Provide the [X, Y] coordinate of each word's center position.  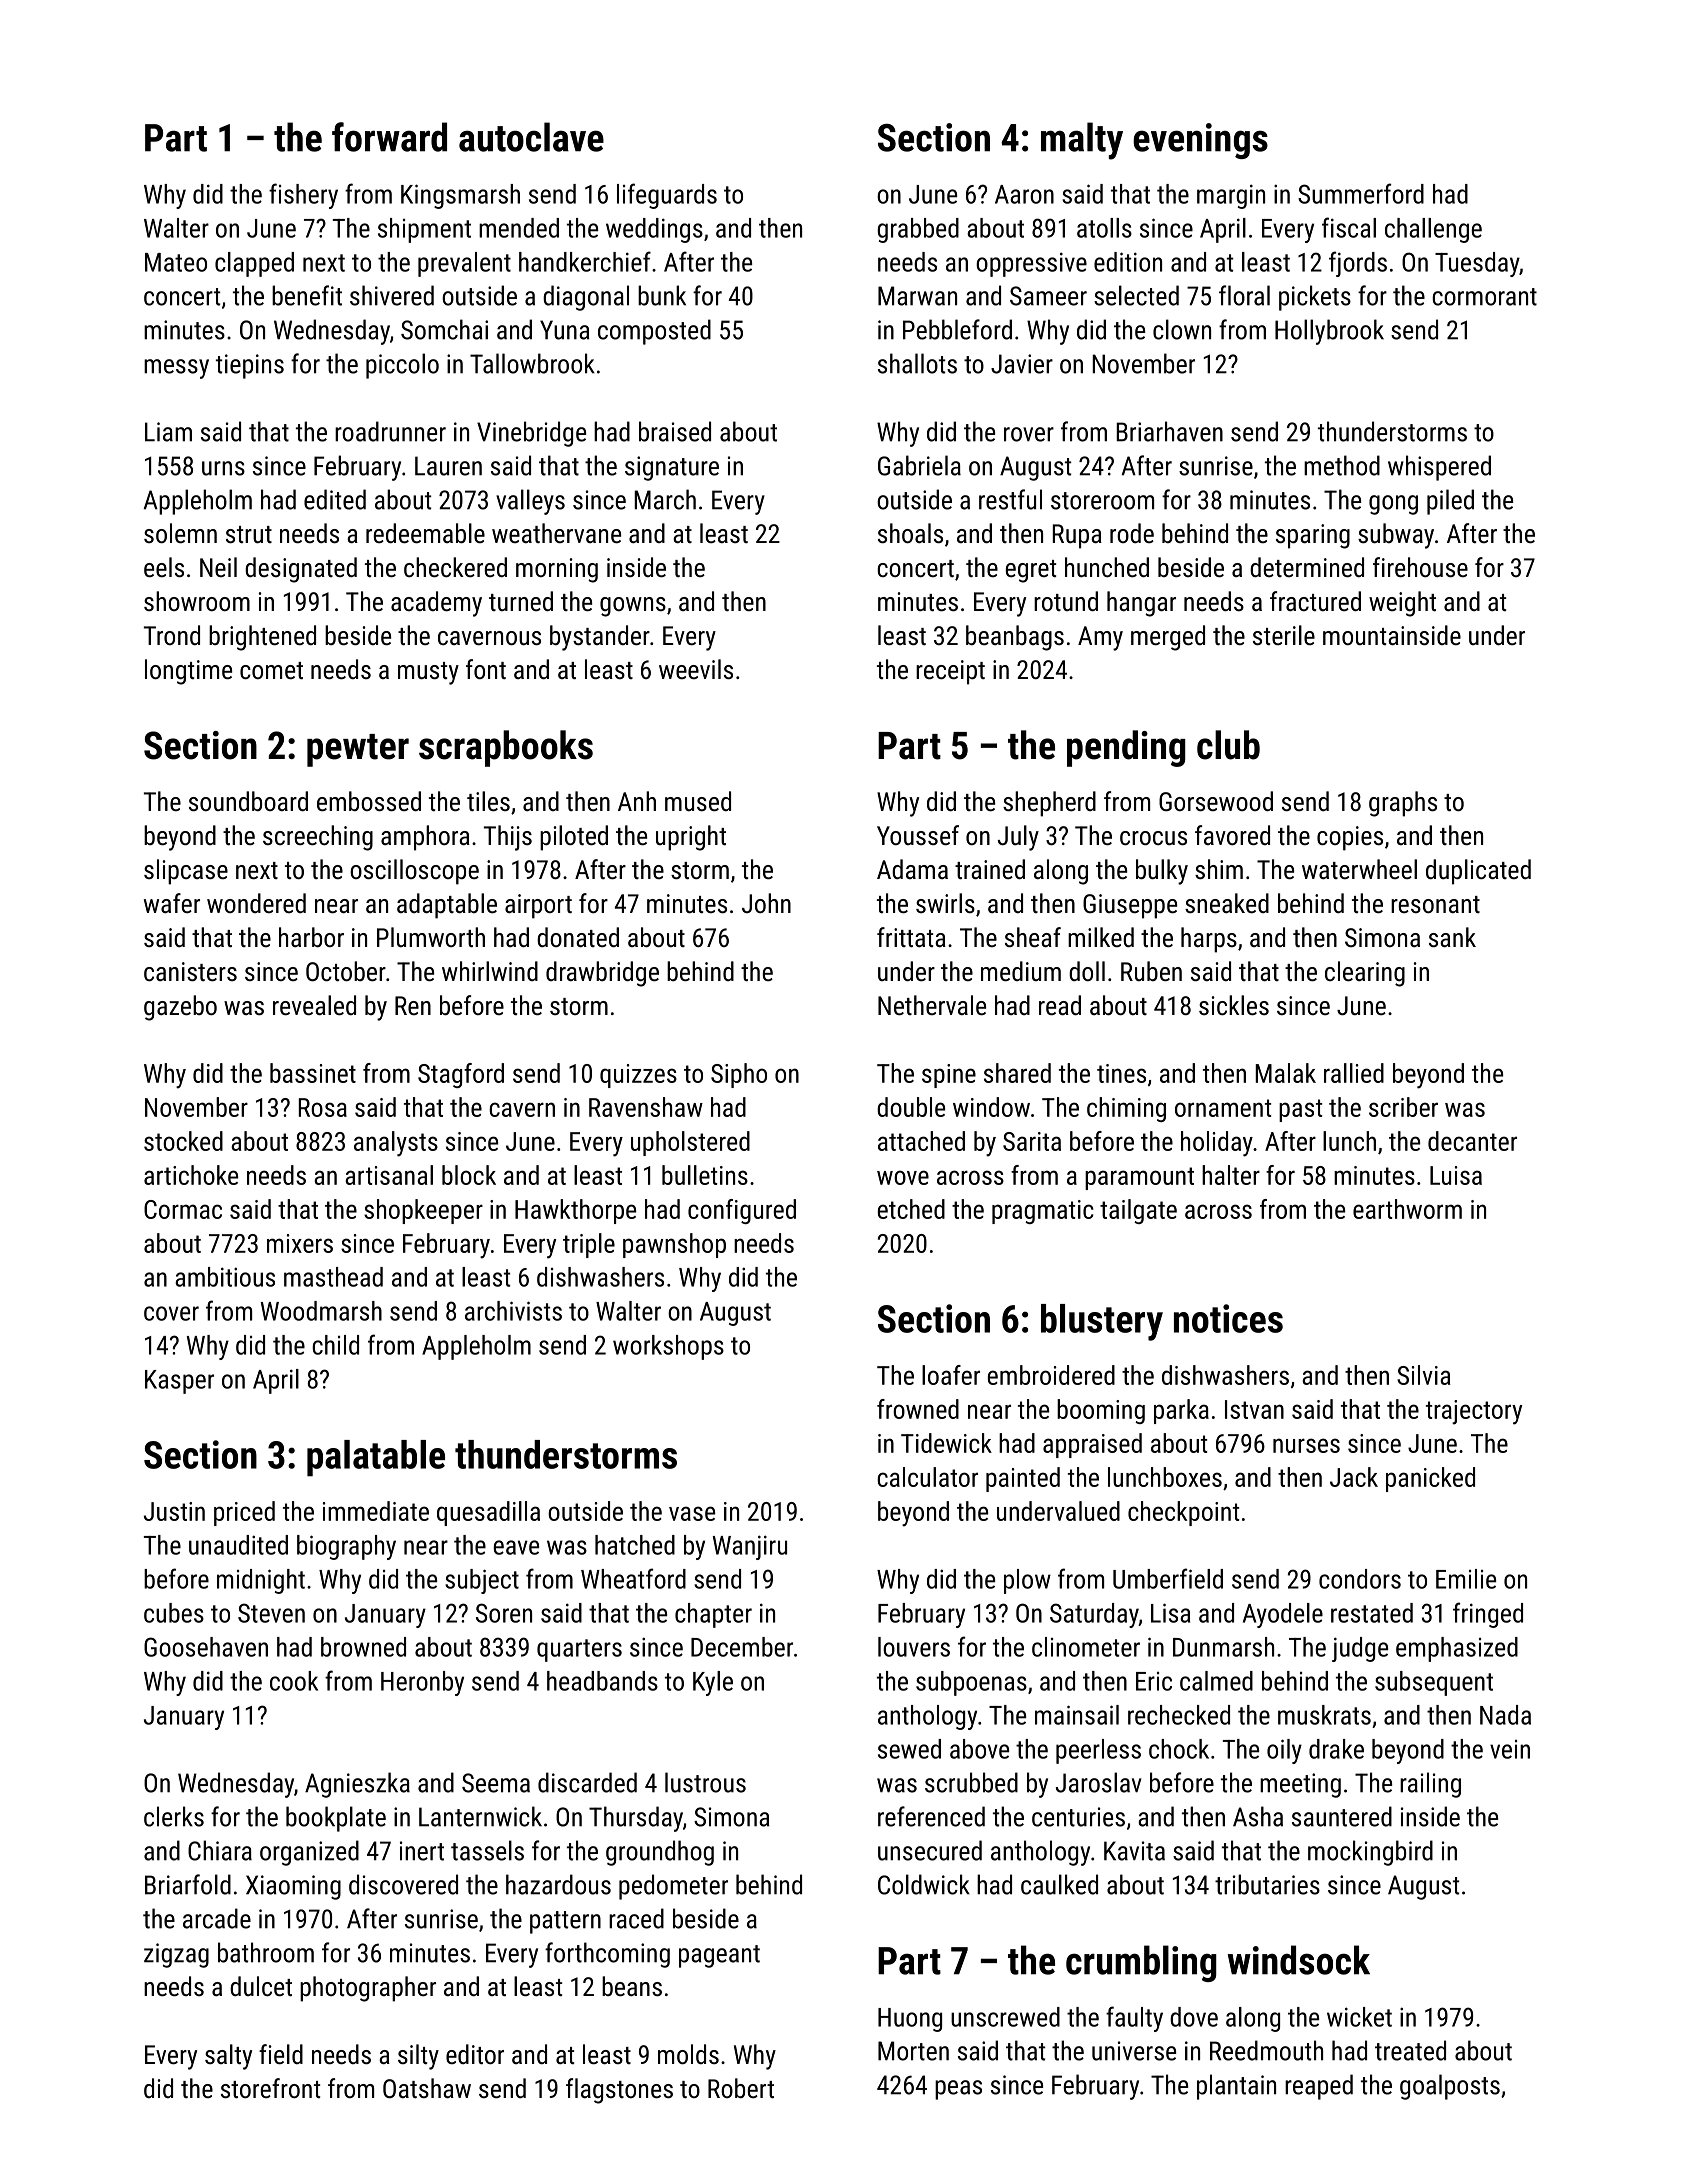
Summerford [1361, 193]
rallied [1354, 1073]
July [1018, 838]
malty [1082, 141]
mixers [300, 1243]
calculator [927, 1477]
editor [475, 2054]
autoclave [531, 137]
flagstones [619, 2091]
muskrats [1324, 1715]
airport [538, 906]
